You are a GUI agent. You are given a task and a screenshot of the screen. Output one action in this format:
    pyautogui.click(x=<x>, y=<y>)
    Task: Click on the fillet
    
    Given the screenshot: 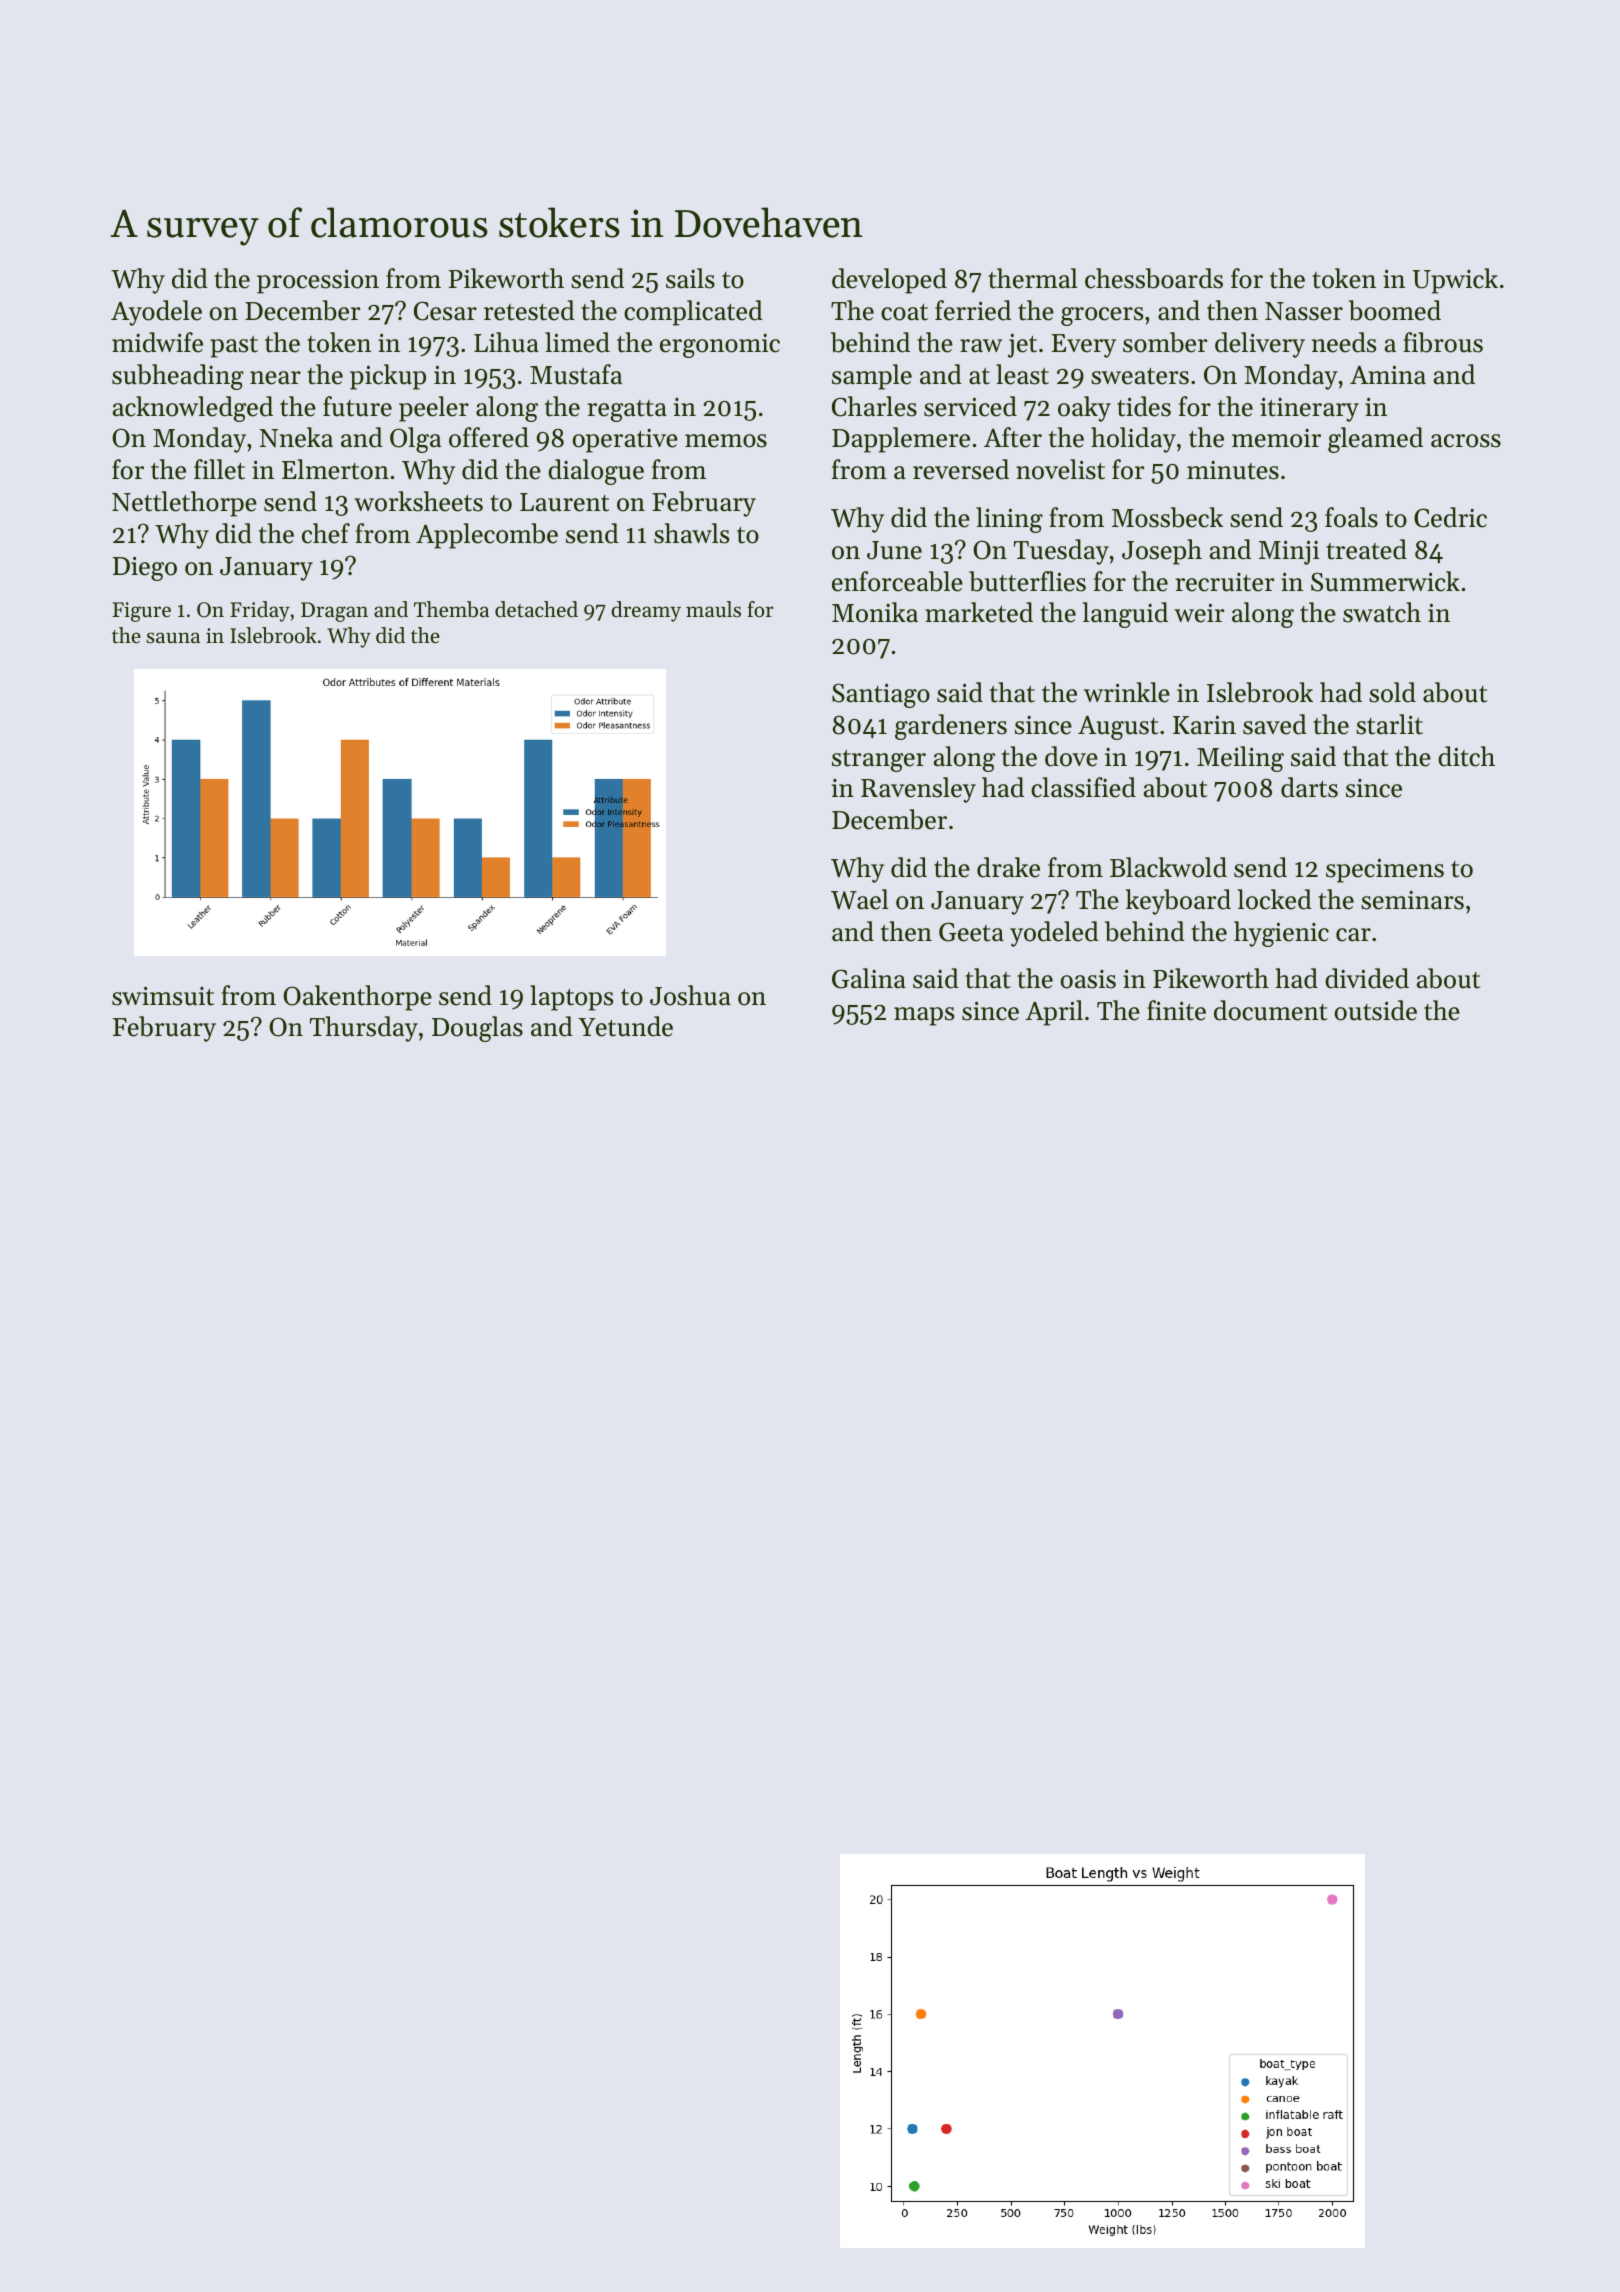 What is the action you would take?
    pyautogui.click(x=219, y=469)
